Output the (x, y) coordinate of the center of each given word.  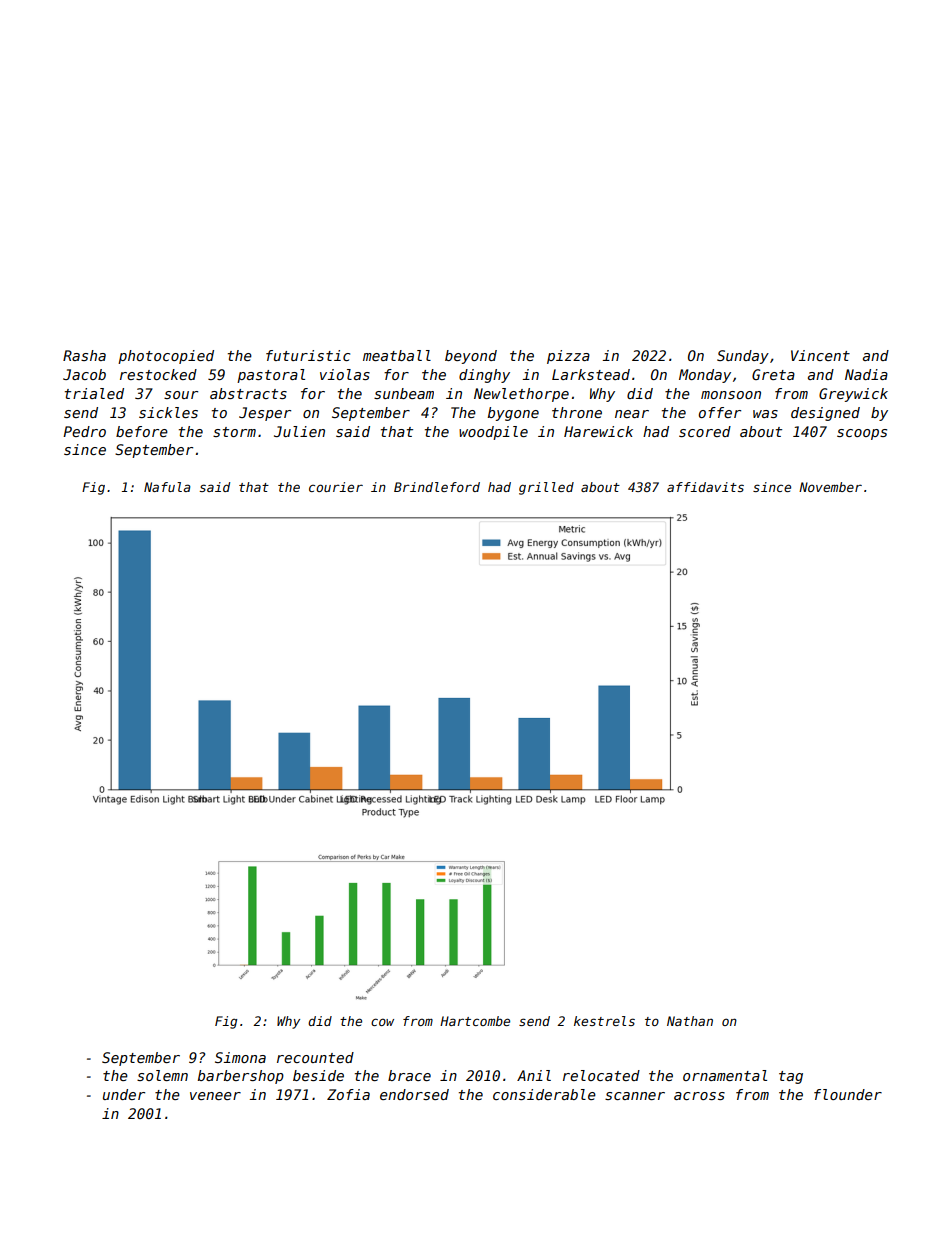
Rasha (84, 355)
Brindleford (437, 487)
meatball (397, 355)
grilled (546, 488)
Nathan (690, 1021)
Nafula (167, 487)
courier (336, 487)
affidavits (705, 487)
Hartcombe (475, 1021)
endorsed (414, 1094)
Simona (240, 1057)
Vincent (820, 355)
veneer (215, 1096)
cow (382, 1022)
